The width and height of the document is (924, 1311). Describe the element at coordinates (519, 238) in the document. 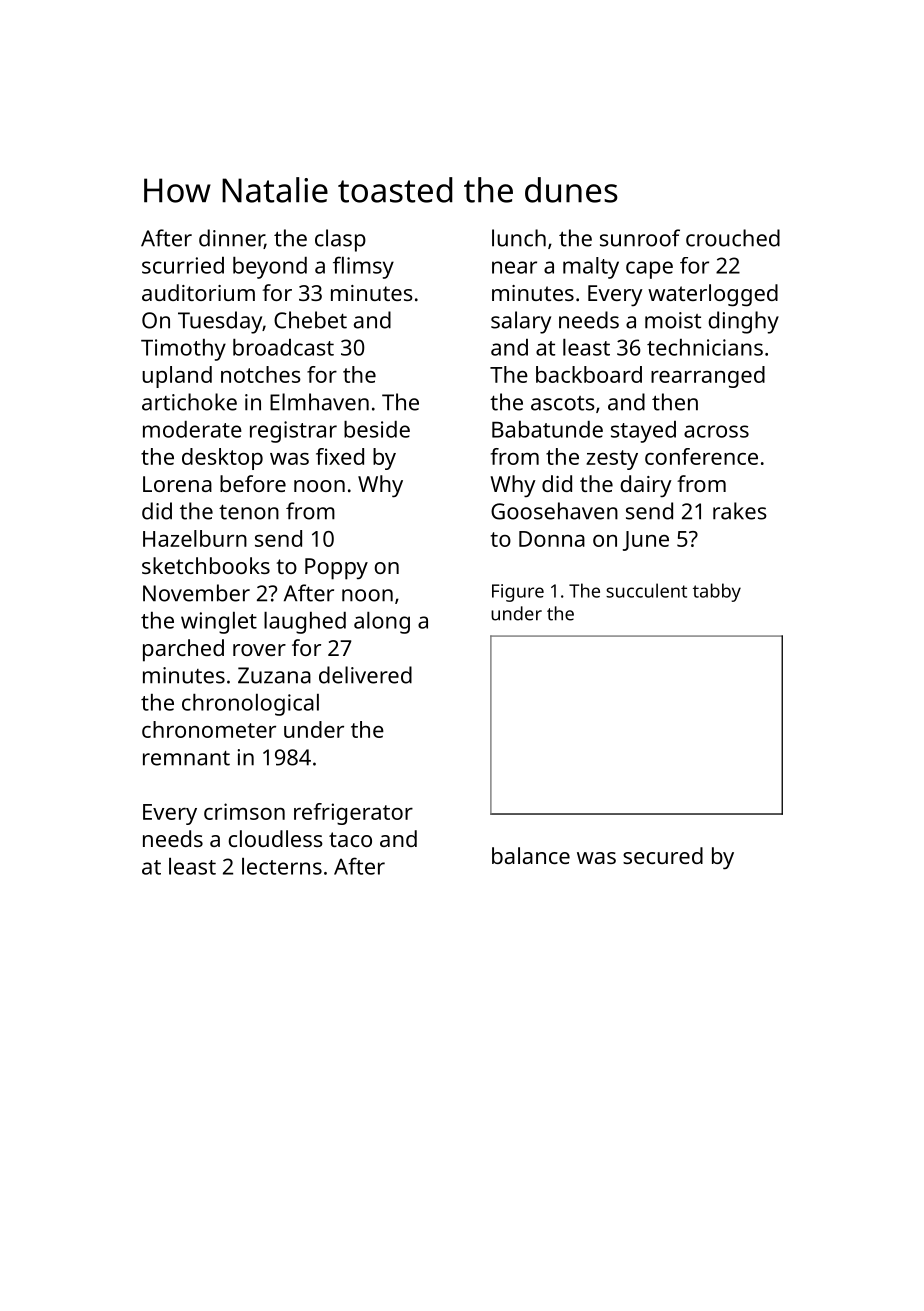

I see `lunch` at that location.
